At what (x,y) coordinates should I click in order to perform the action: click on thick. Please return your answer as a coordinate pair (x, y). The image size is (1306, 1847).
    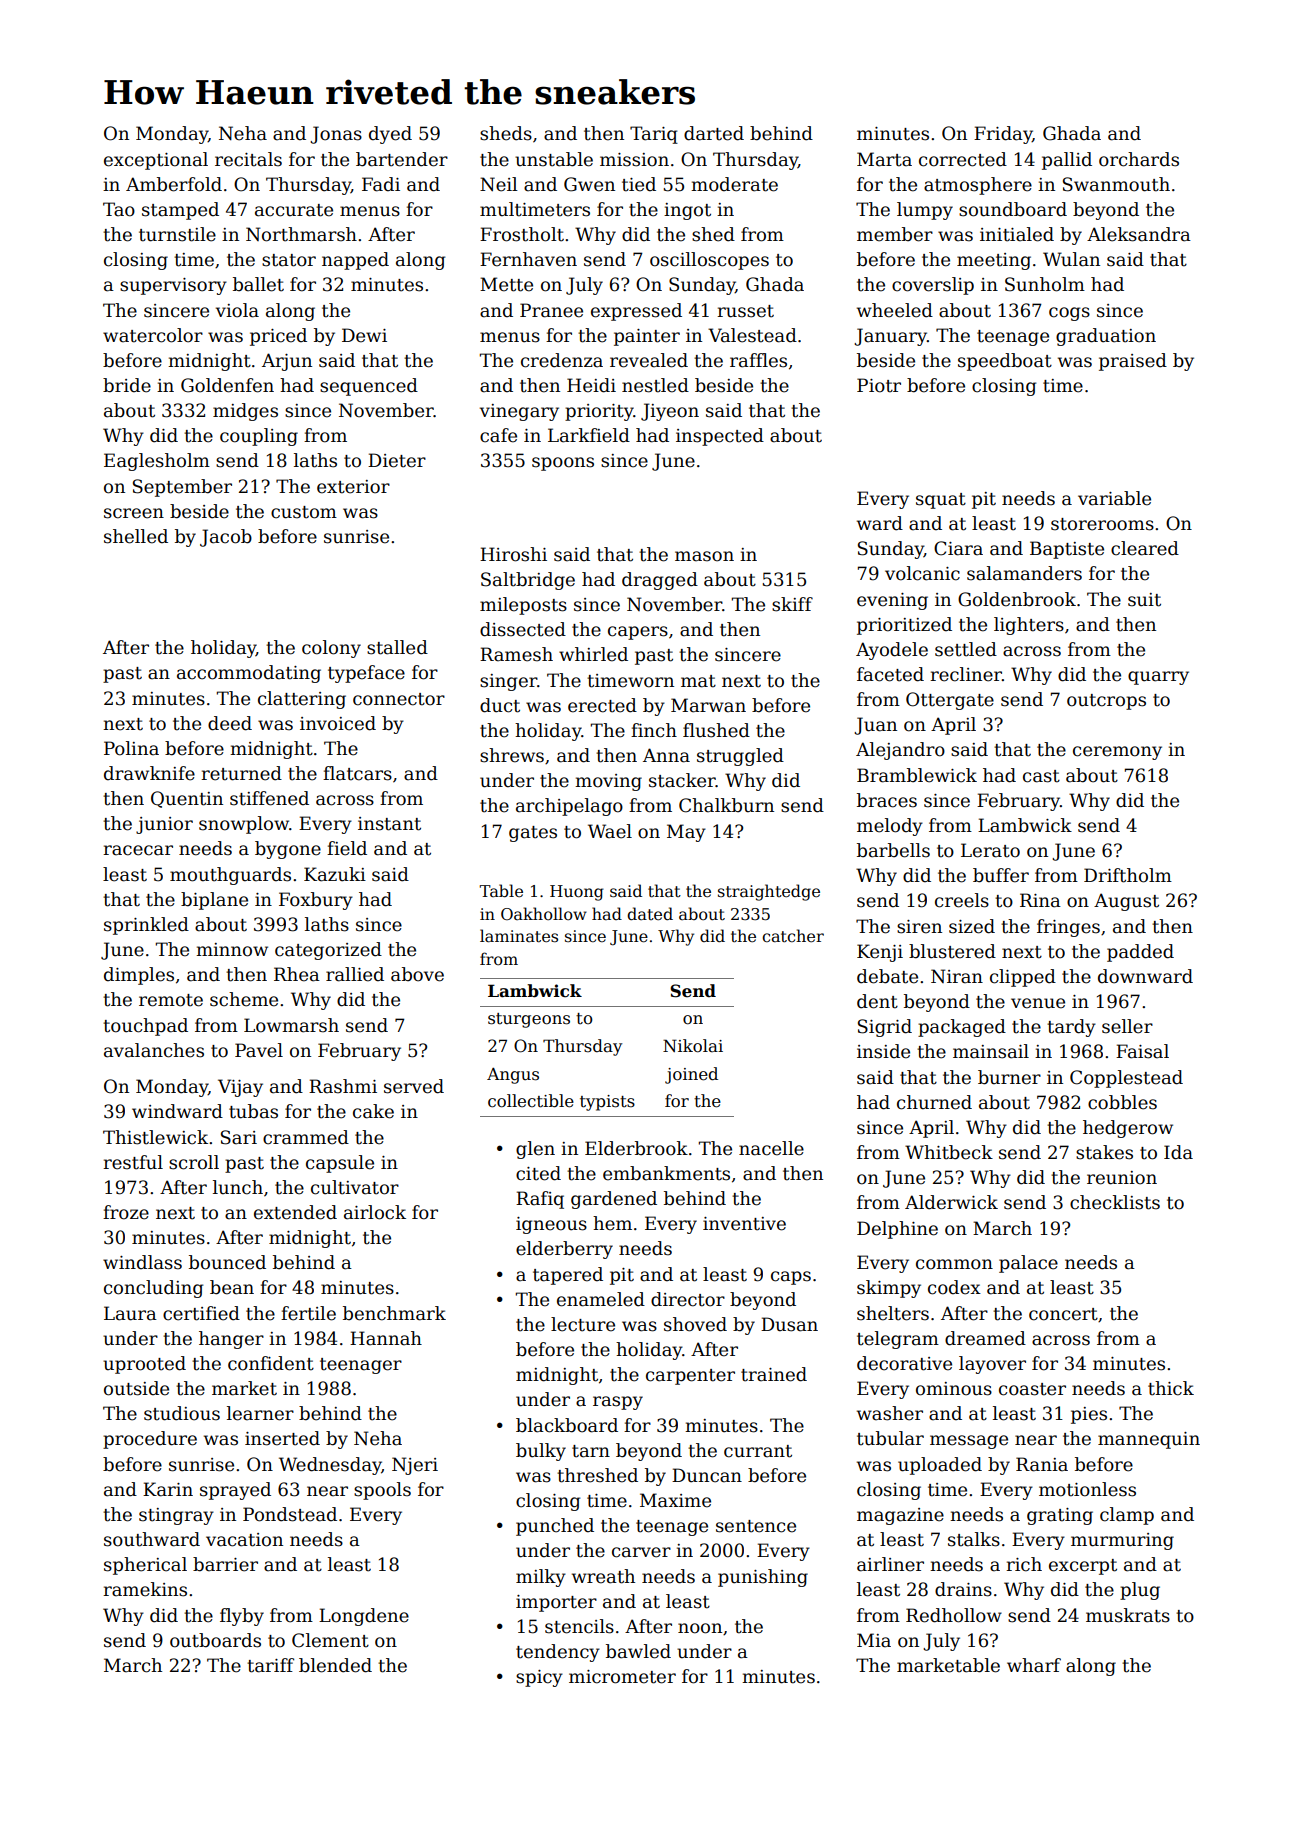
    Looking at the image, I should click on (1171, 1388).
